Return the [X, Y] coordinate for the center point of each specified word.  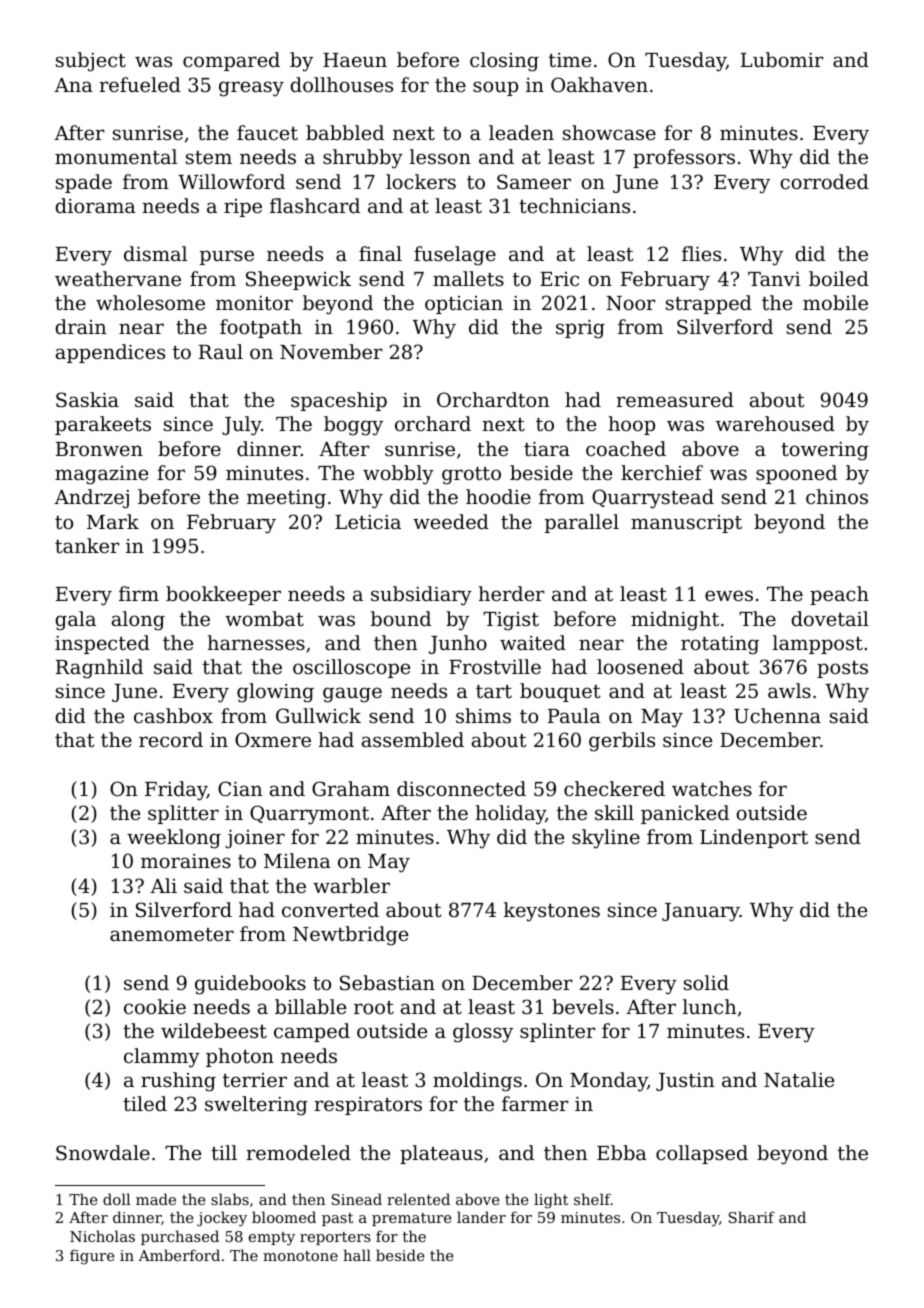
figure [92, 1257]
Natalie [799, 1079]
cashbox [173, 715]
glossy [483, 1033]
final [380, 253]
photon [240, 1057]
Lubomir [782, 59]
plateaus [441, 1154]
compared [231, 61]
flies [701, 253]
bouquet [560, 692]
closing [504, 62]
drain [80, 326]
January [701, 912]
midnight [675, 621]
